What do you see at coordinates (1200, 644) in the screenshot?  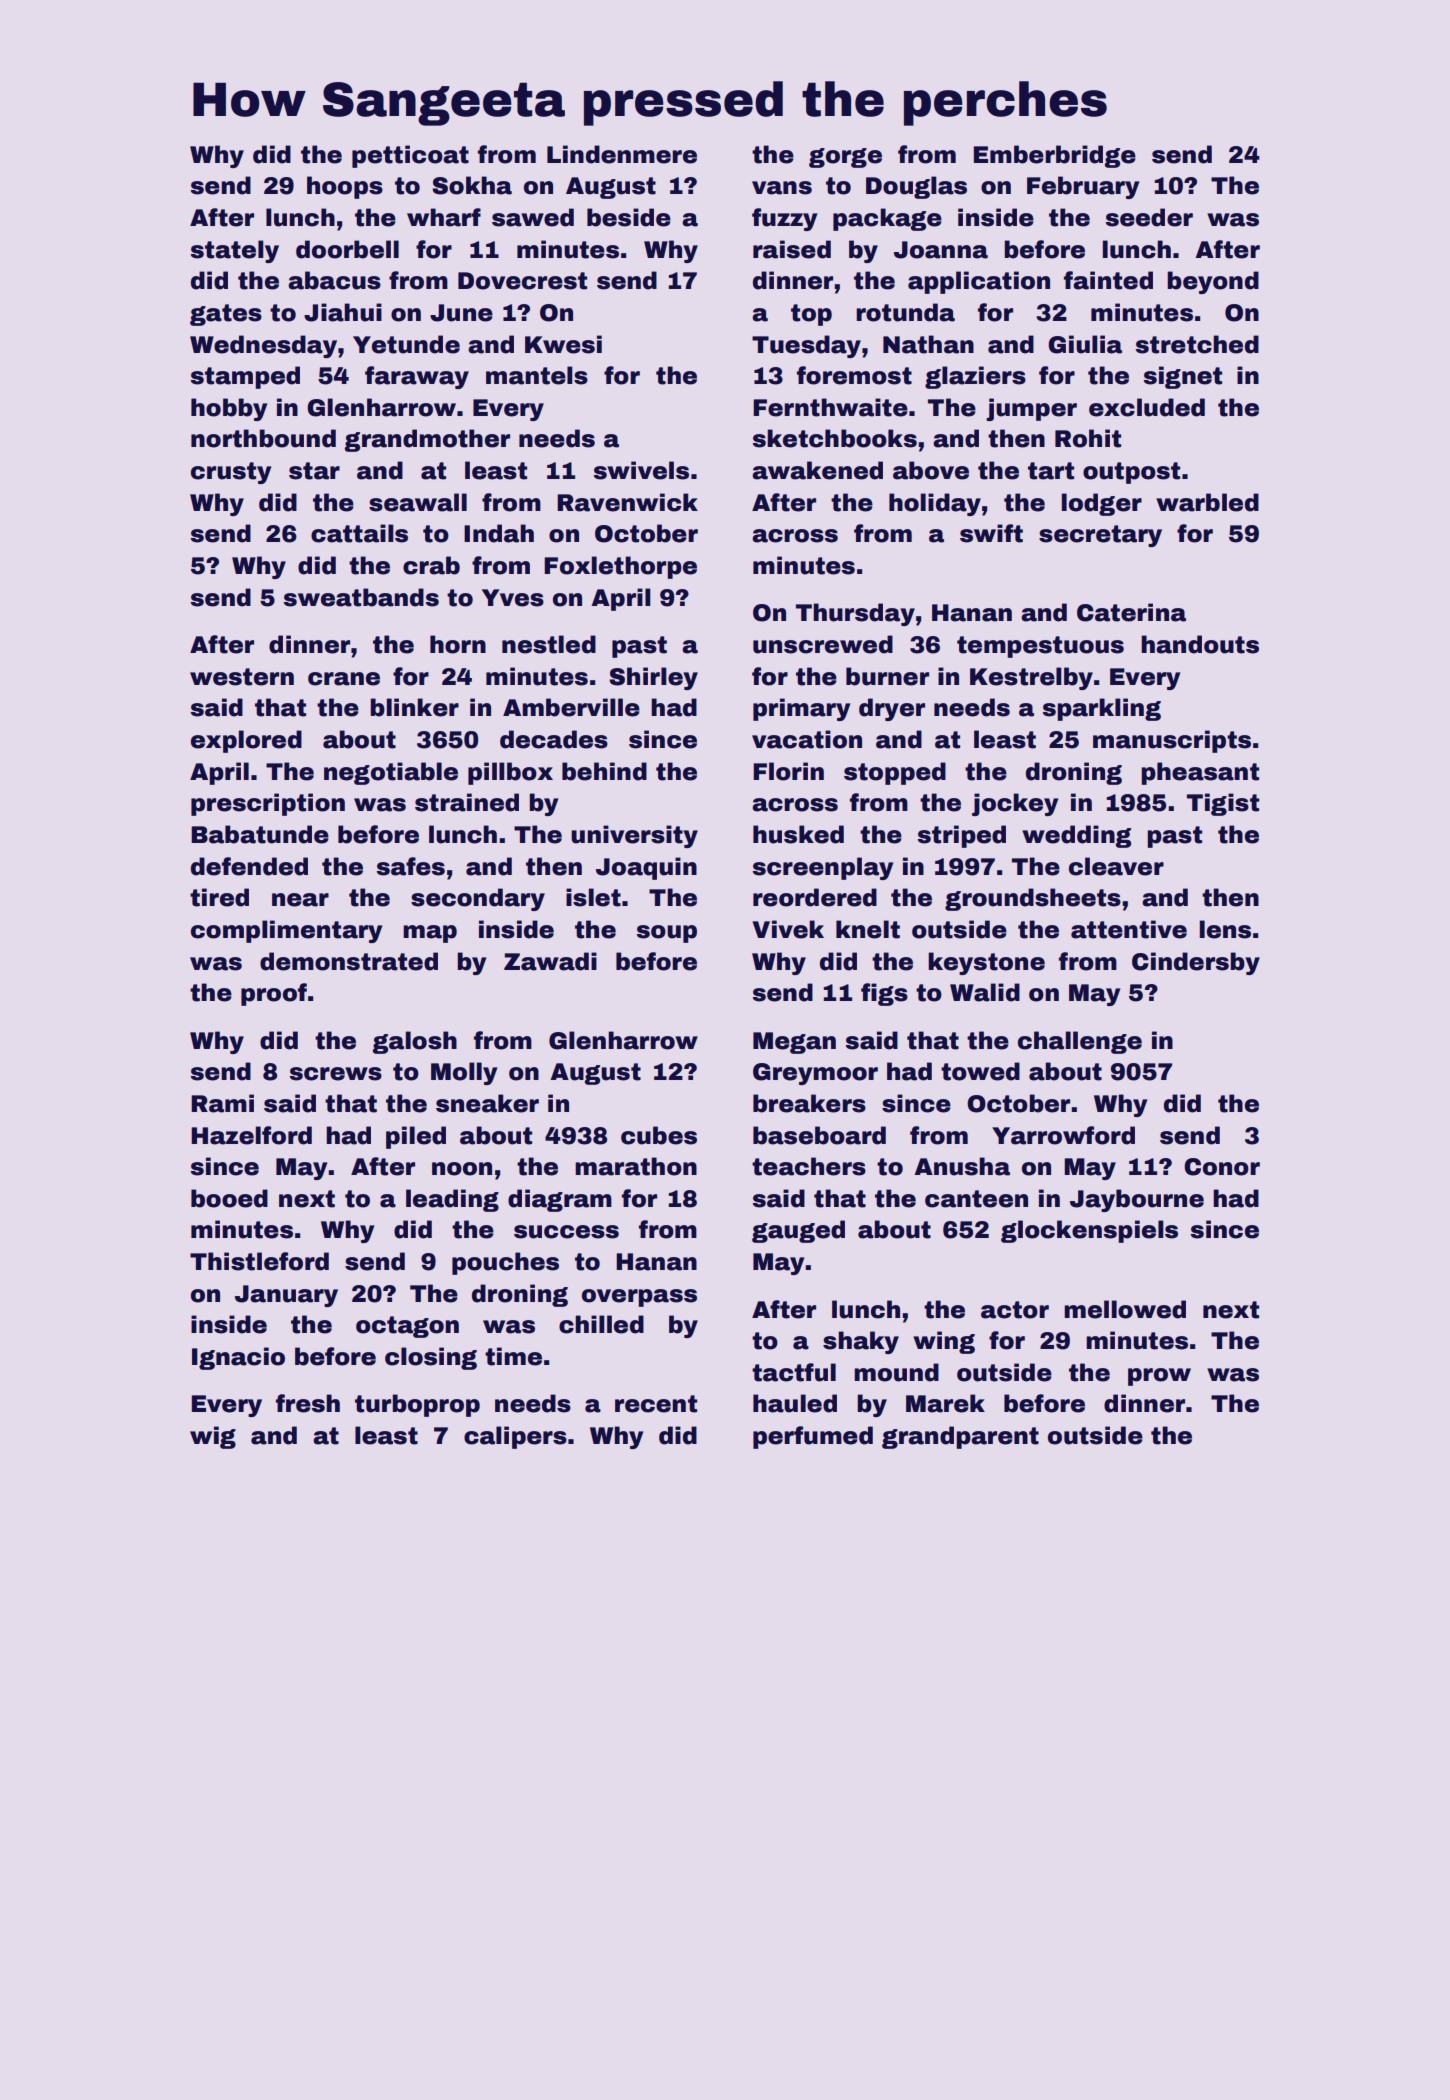 I see `handouts` at bounding box center [1200, 644].
